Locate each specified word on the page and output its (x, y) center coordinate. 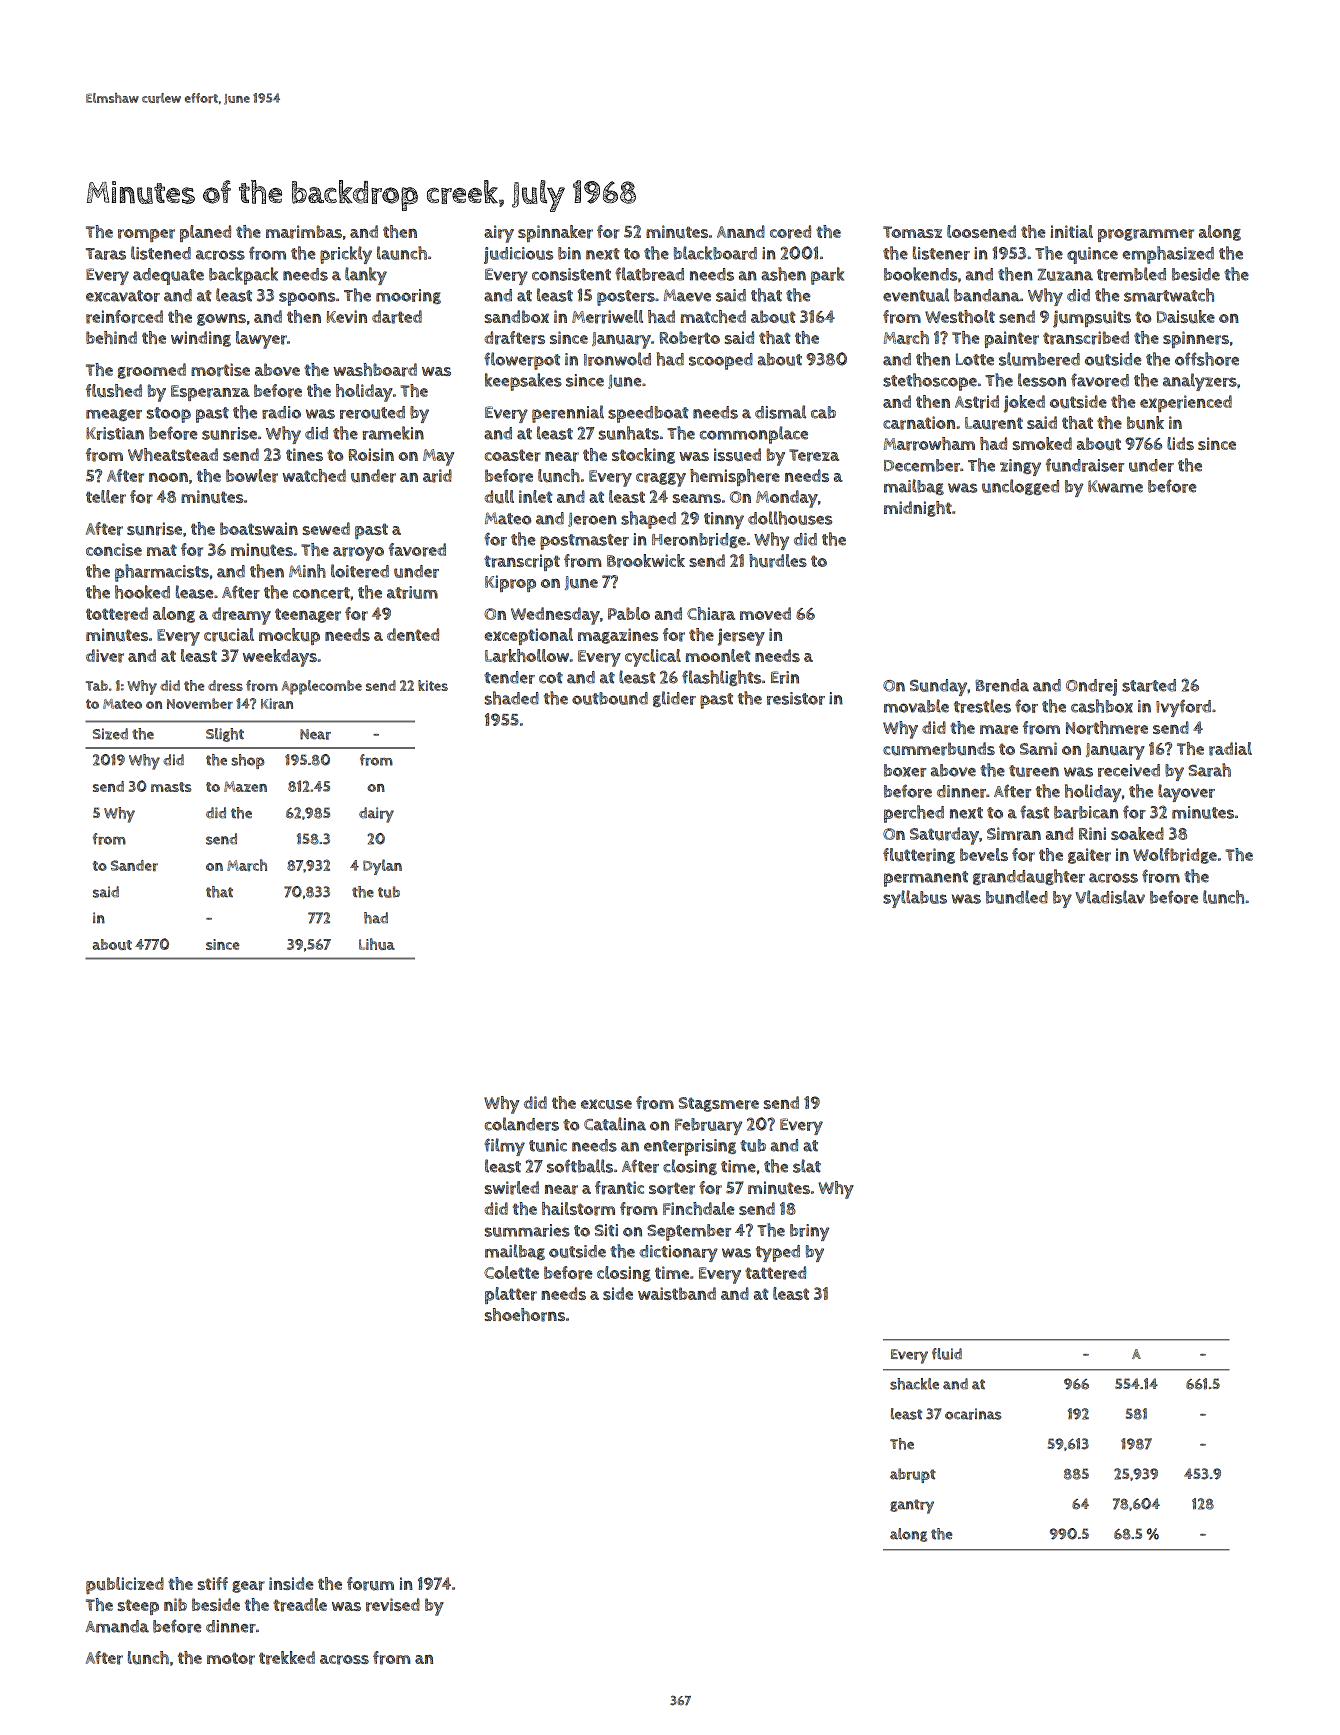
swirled (512, 1188)
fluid (947, 1354)
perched (914, 814)
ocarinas (973, 1414)
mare (999, 730)
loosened (981, 231)
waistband (677, 1293)
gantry (912, 1506)
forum (370, 1584)
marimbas (304, 232)
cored (790, 232)
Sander (134, 866)
